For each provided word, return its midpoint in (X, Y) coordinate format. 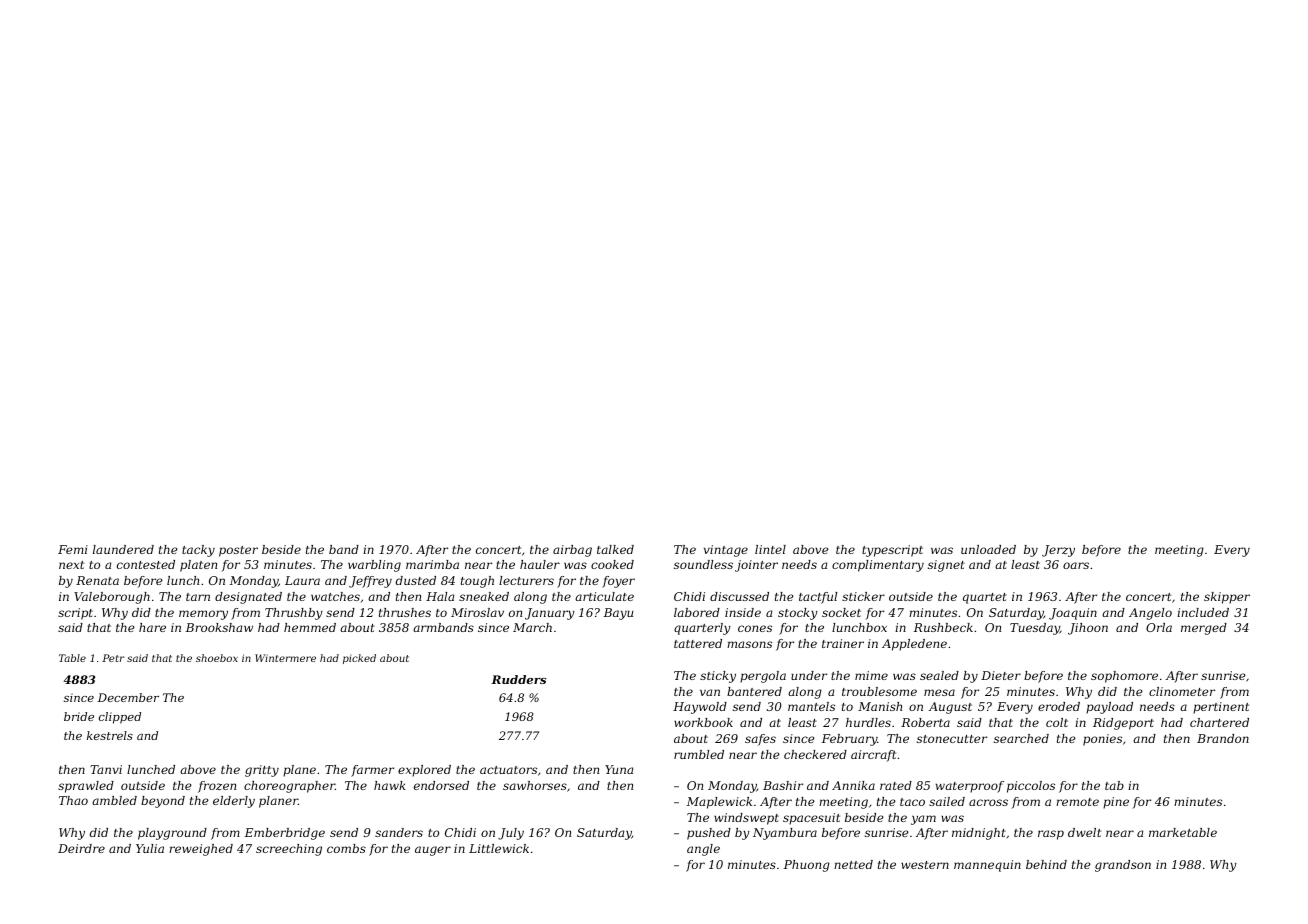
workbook (703, 722)
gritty (262, 771)
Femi (73, 549)
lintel (770, 549)
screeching (289, 850)
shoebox (217, 658)
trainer (843, 643)
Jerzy (1058, 551)
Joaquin (1073, 614)
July (511, 834)
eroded (1059, 706)
